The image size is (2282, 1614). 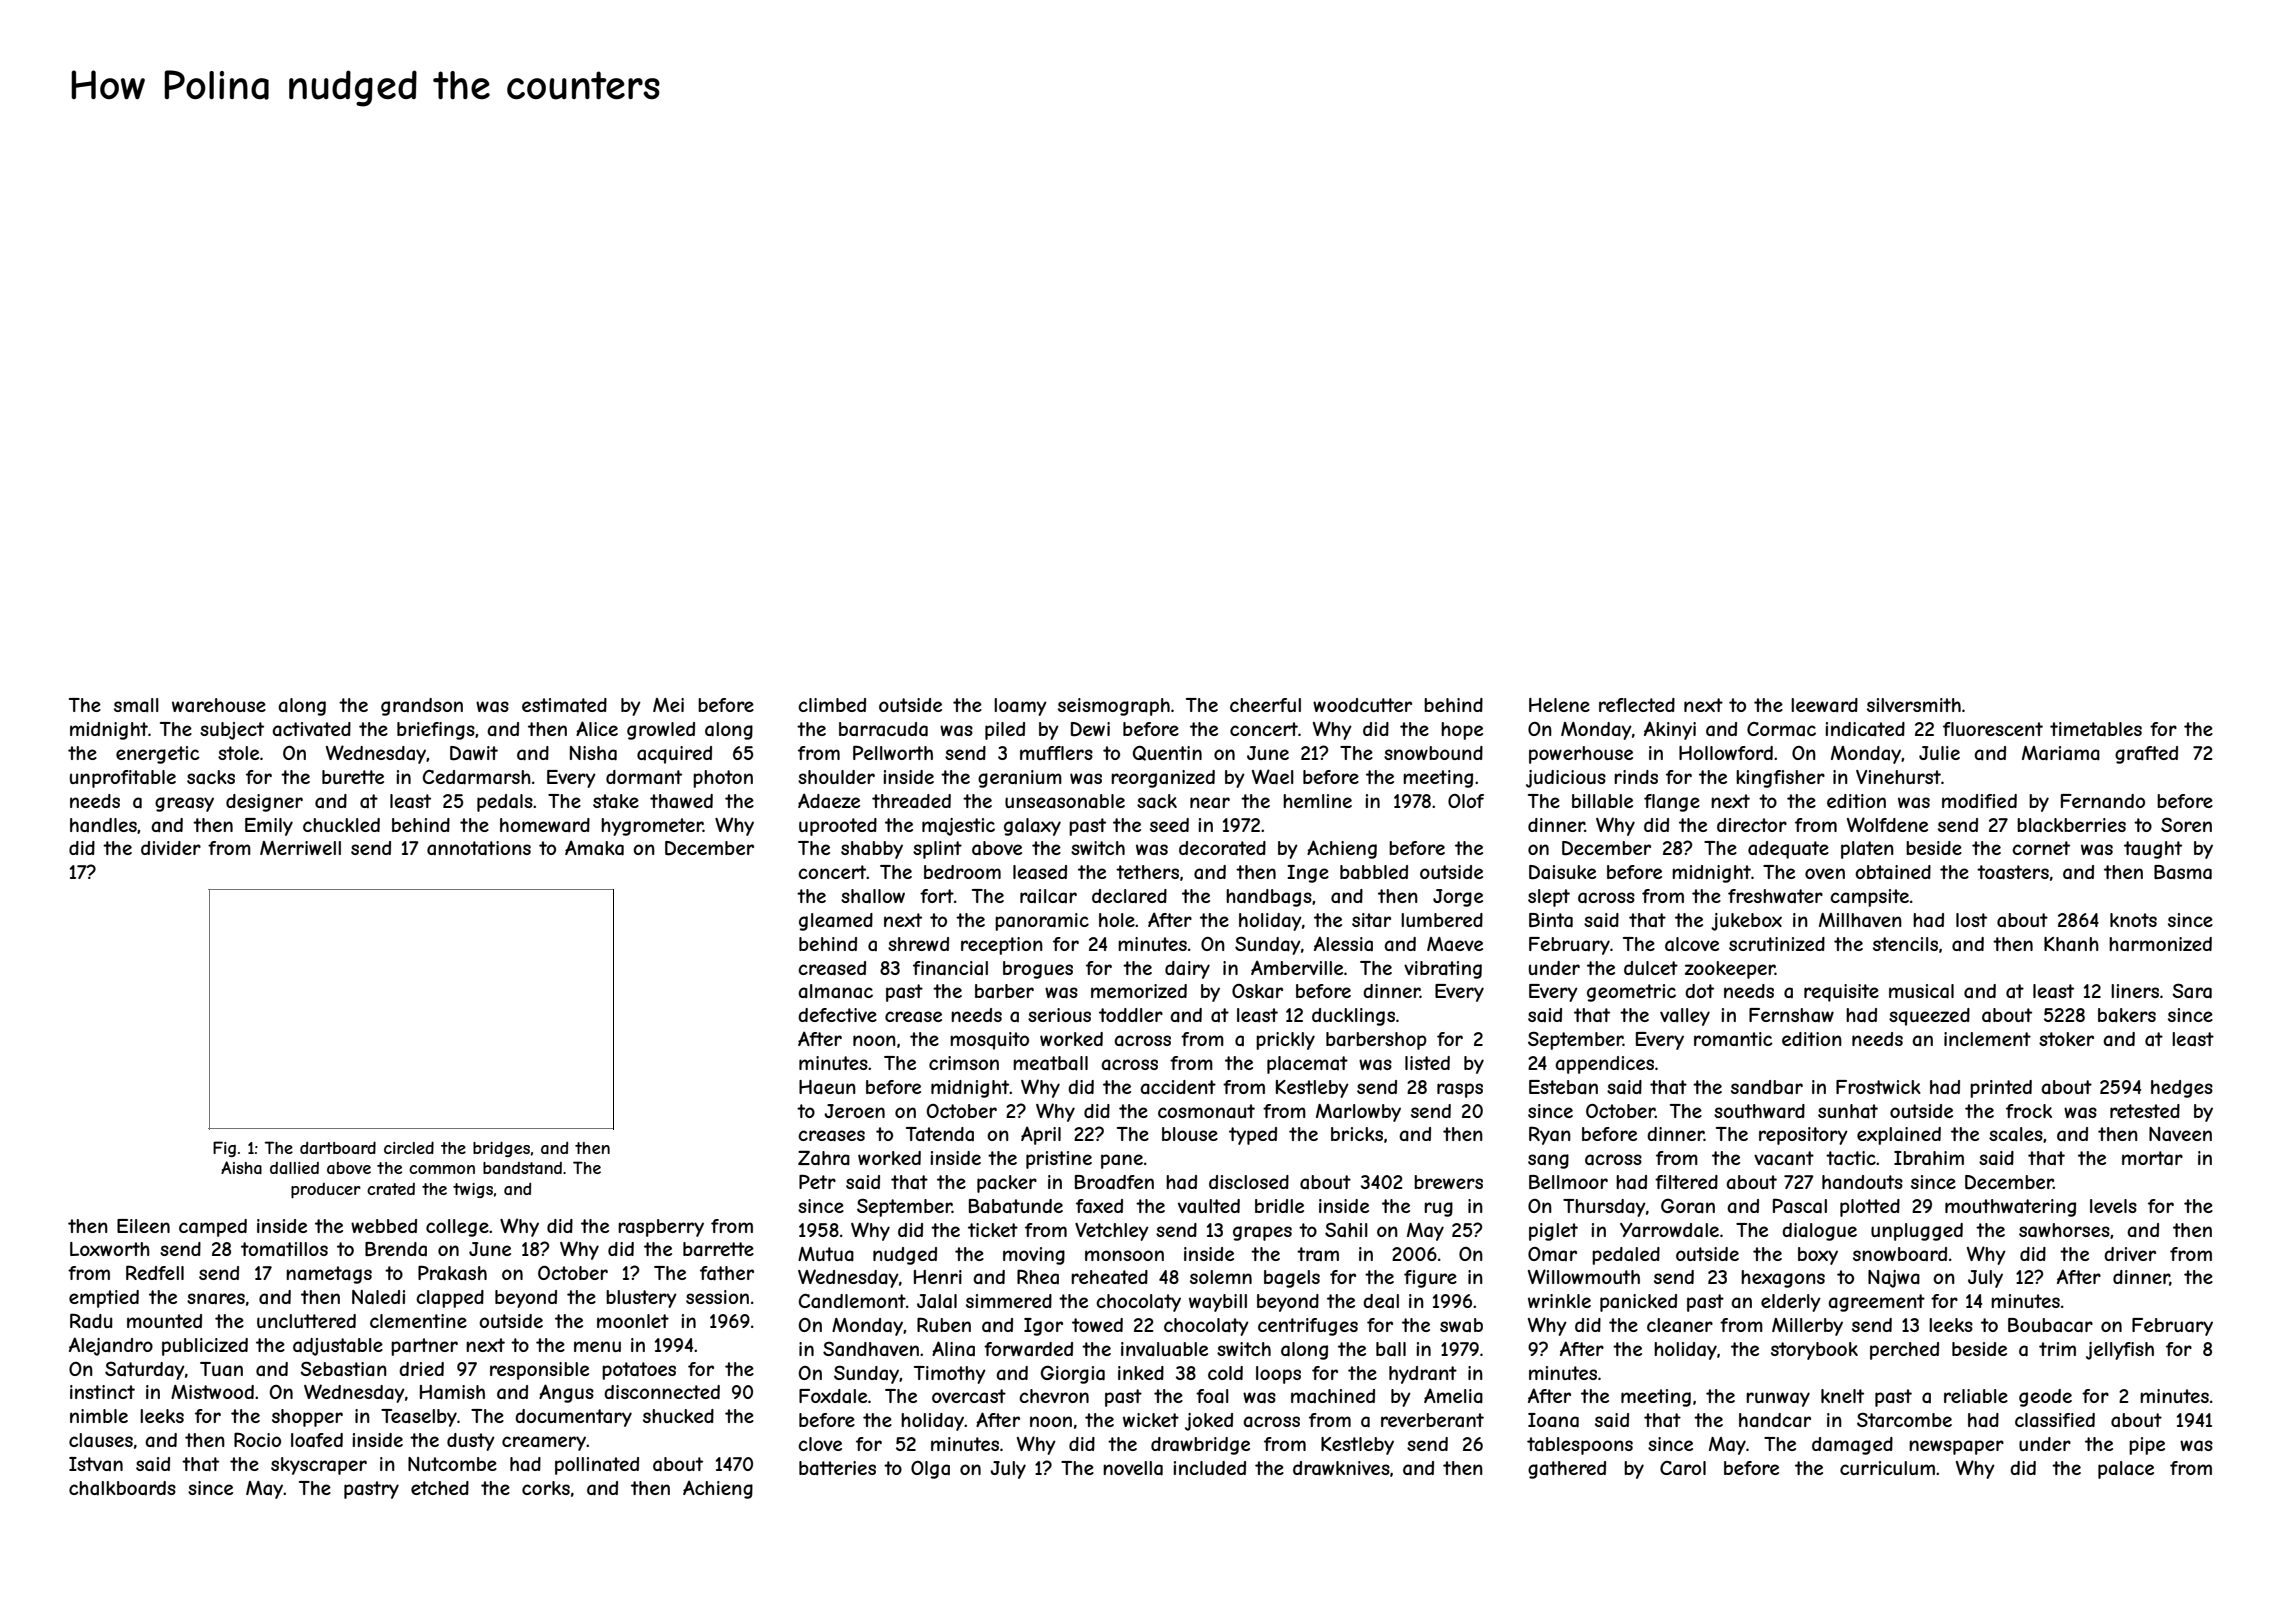 What do you see at coordinates (2153, 850) in the screenshot?
I see `taught` at bounding box center [2153, 850].
